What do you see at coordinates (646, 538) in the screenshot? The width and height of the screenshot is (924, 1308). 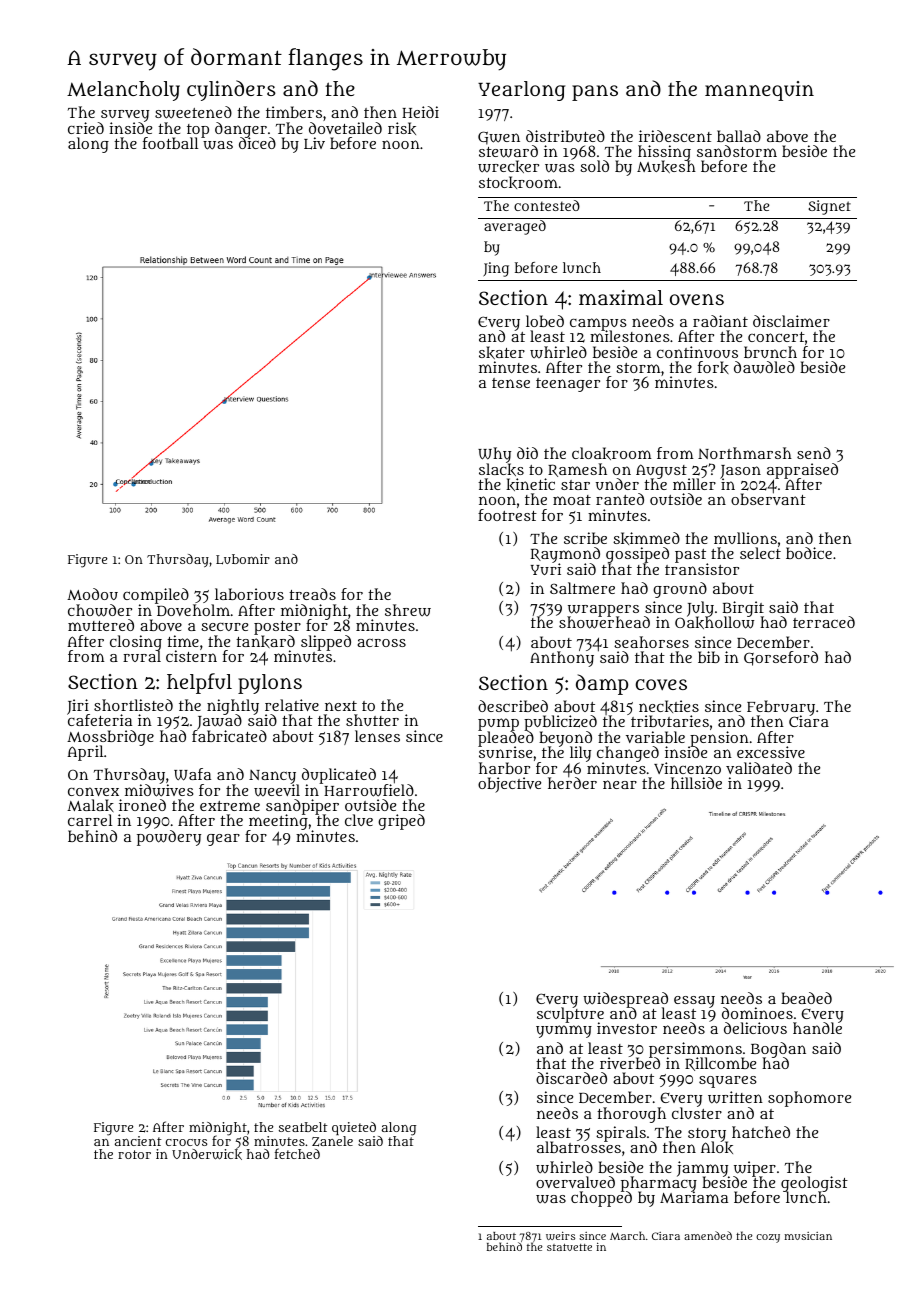 I see `skimmed` at bounding box center [646, 538].
